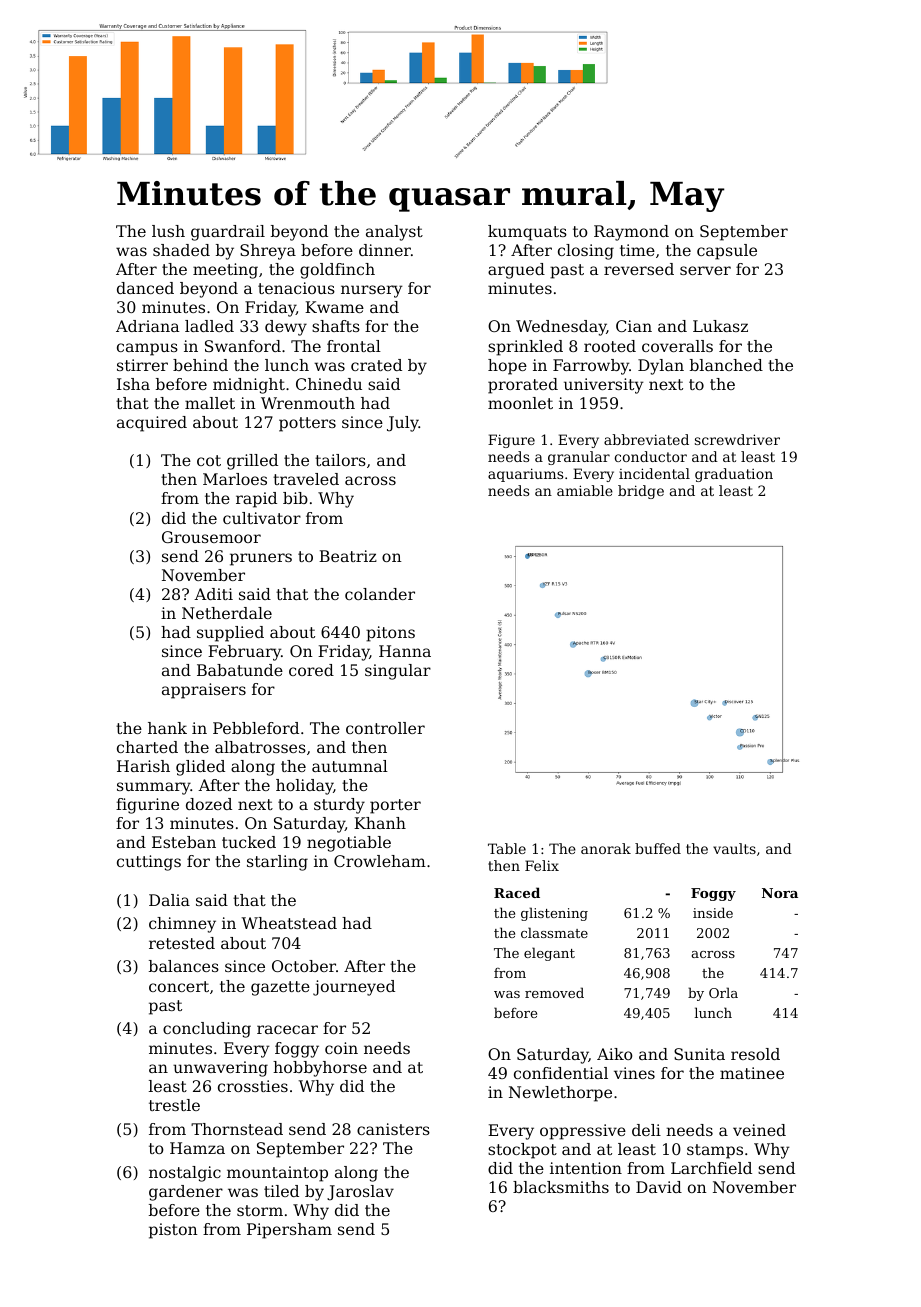 The height and width of the screenshot is (1307, 921). Describe the element at coordinates (591, 367) in the screenshot. I see `Farrowby` at that location.
